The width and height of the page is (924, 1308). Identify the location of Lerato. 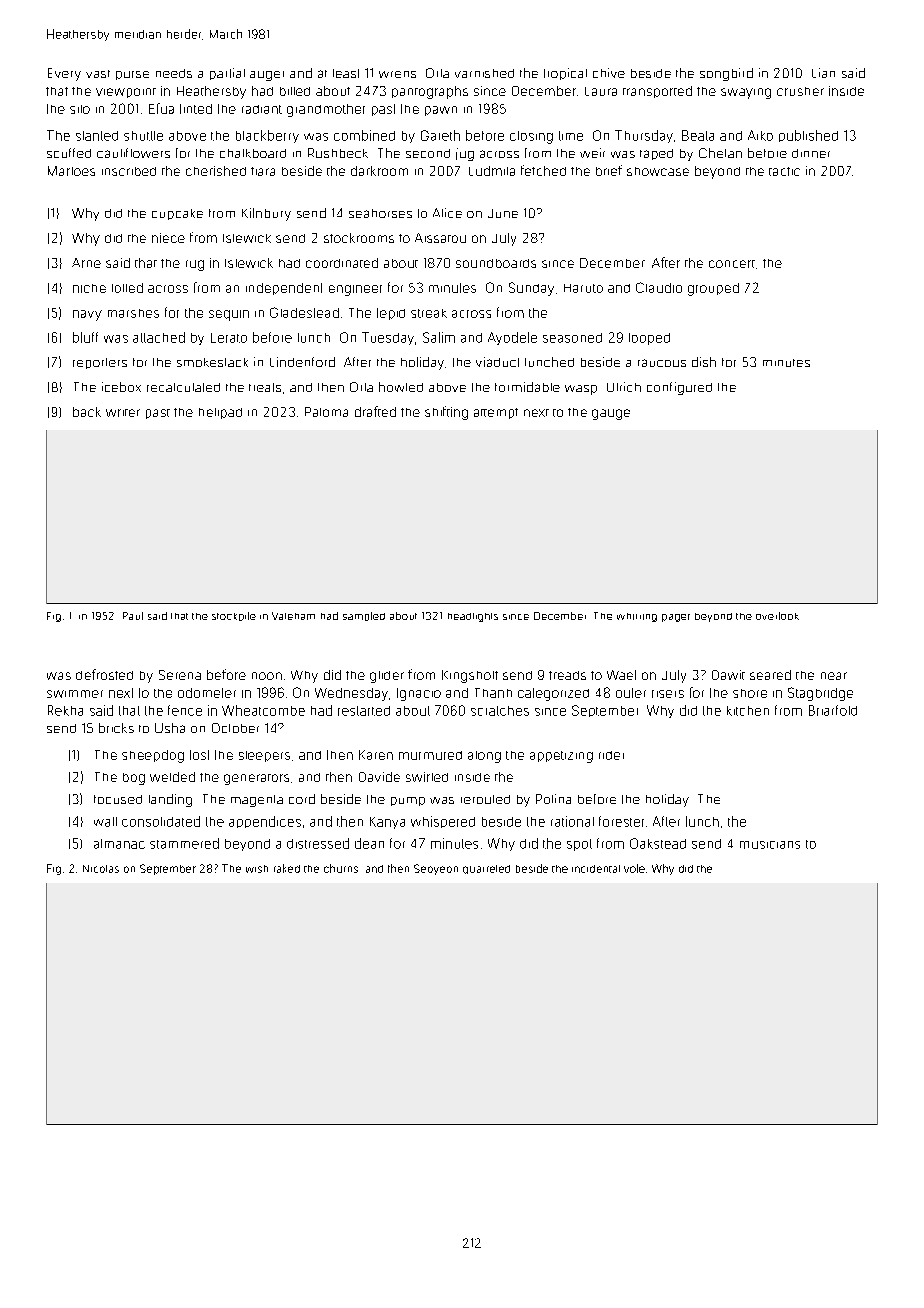
(229, 338).
